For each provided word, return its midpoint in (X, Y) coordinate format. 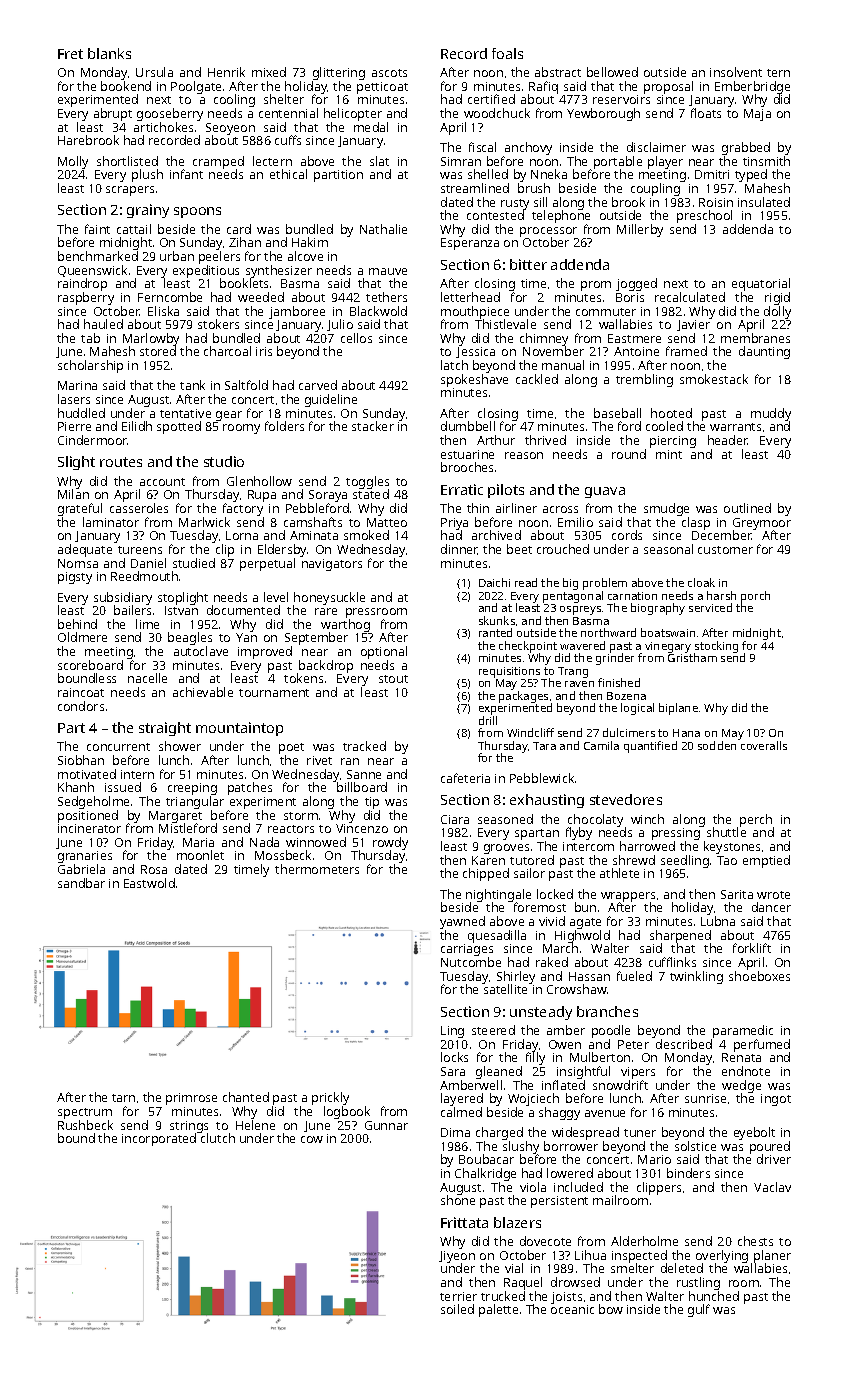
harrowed (647, 846)
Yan (246, 637)
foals (507, 53)
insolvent (736, 72)
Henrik (226, 72)
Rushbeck (85, 1125)
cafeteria (465, 778)
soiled (457, 1309)
